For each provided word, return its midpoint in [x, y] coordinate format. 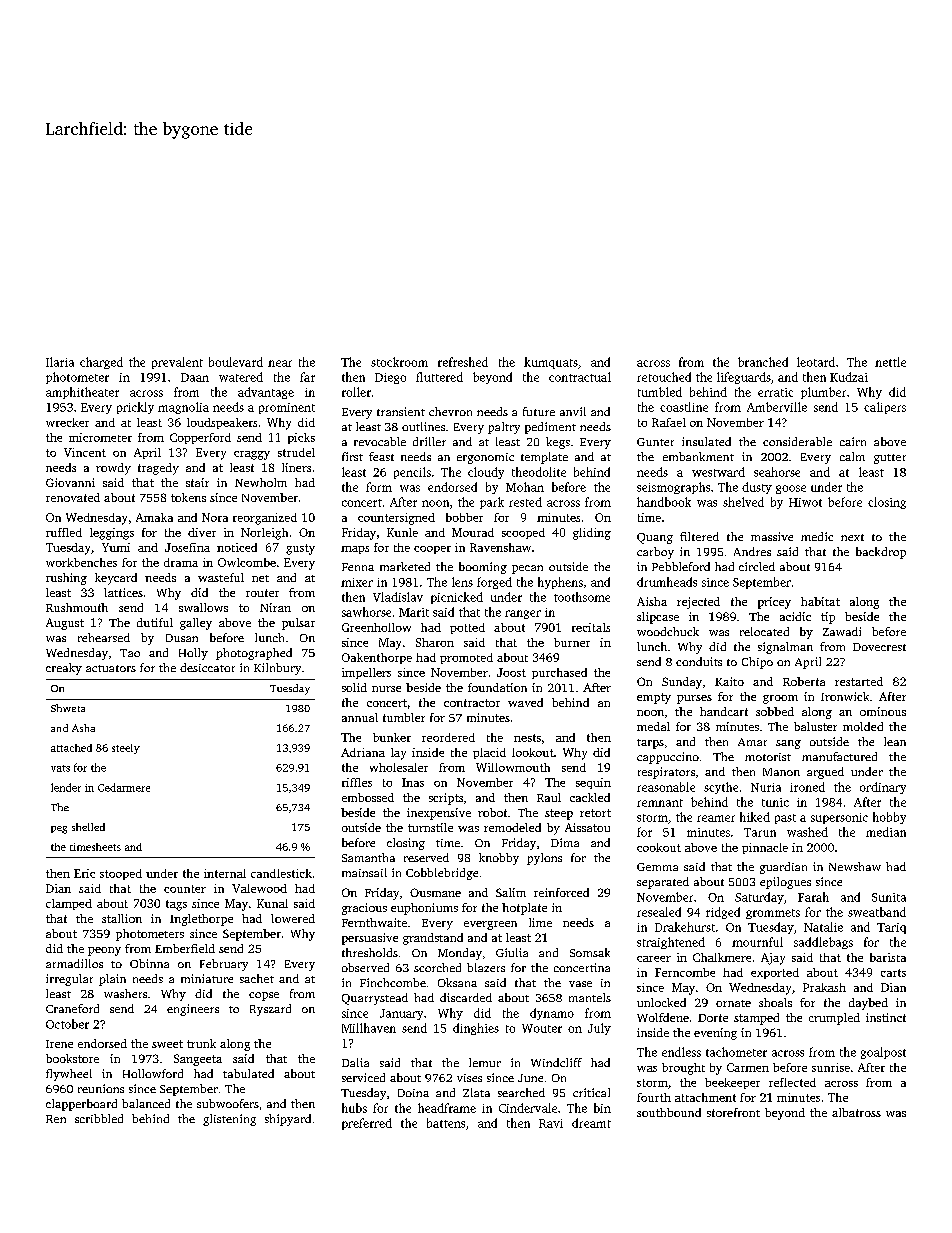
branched [763, 362]
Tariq [891, 928]
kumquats [551, 363]
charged [101, 363]
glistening [229, 1120]
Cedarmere [124, 787]
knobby [499, 859]
